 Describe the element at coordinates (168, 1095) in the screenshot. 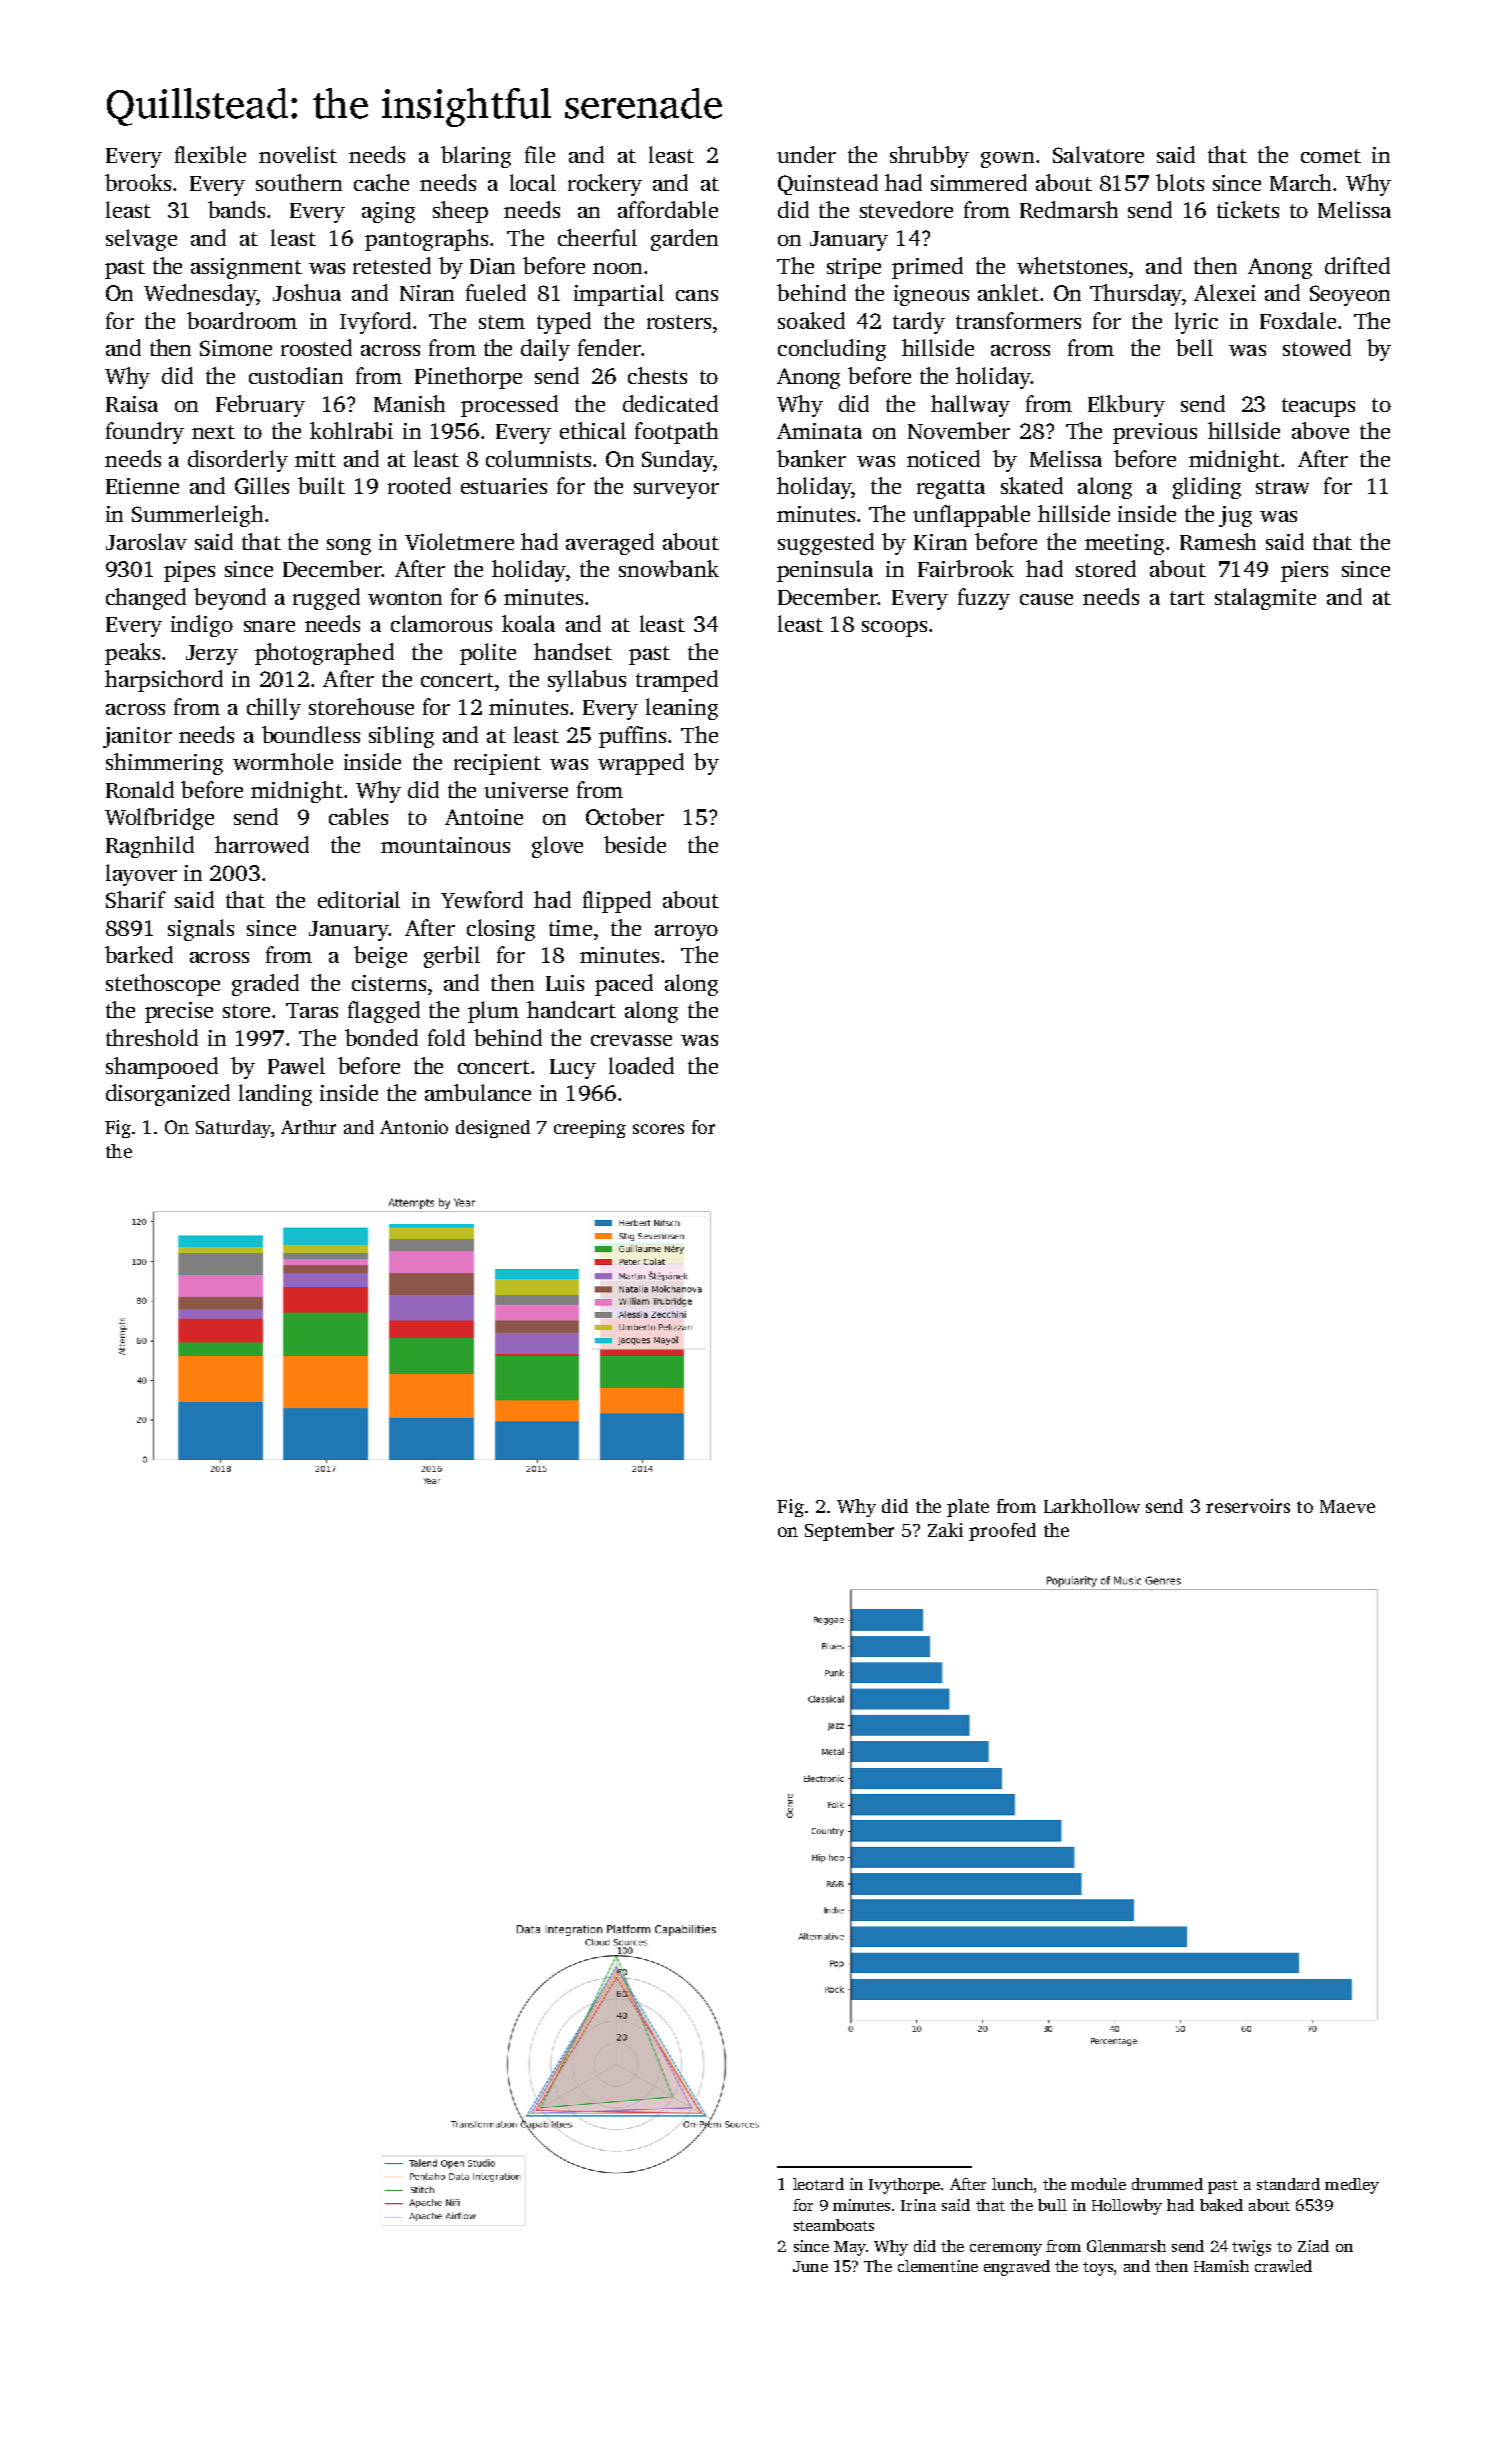

I see `disorganized` at that location.
